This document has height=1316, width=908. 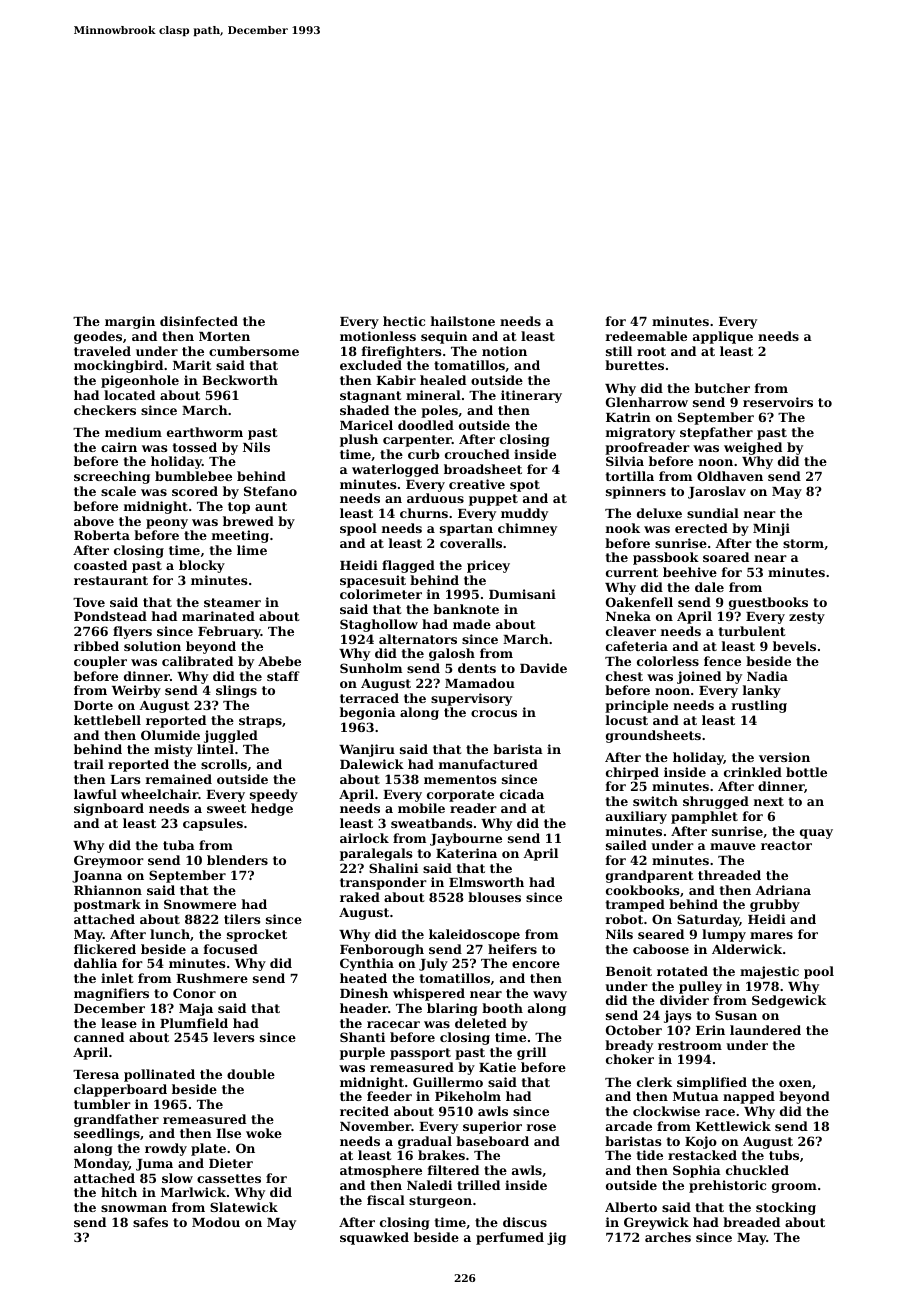 What do you see at coordinates (109, 809) in the document?
I see `signboard` at bounding box center [109, 809].
